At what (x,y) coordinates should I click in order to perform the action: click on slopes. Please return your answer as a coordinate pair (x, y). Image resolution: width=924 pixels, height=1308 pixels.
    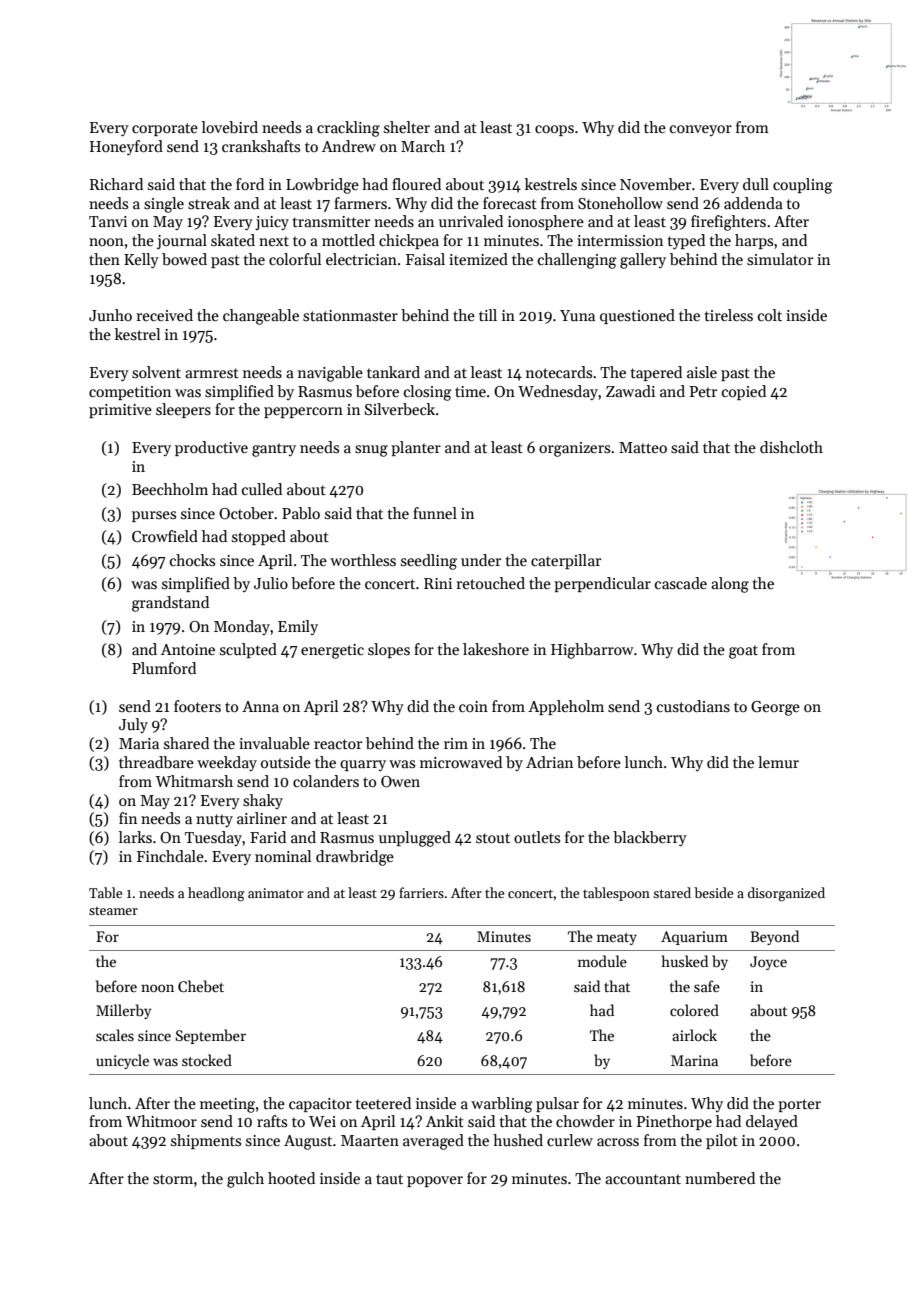
    Looking at the image, I should click on (389, 650).
